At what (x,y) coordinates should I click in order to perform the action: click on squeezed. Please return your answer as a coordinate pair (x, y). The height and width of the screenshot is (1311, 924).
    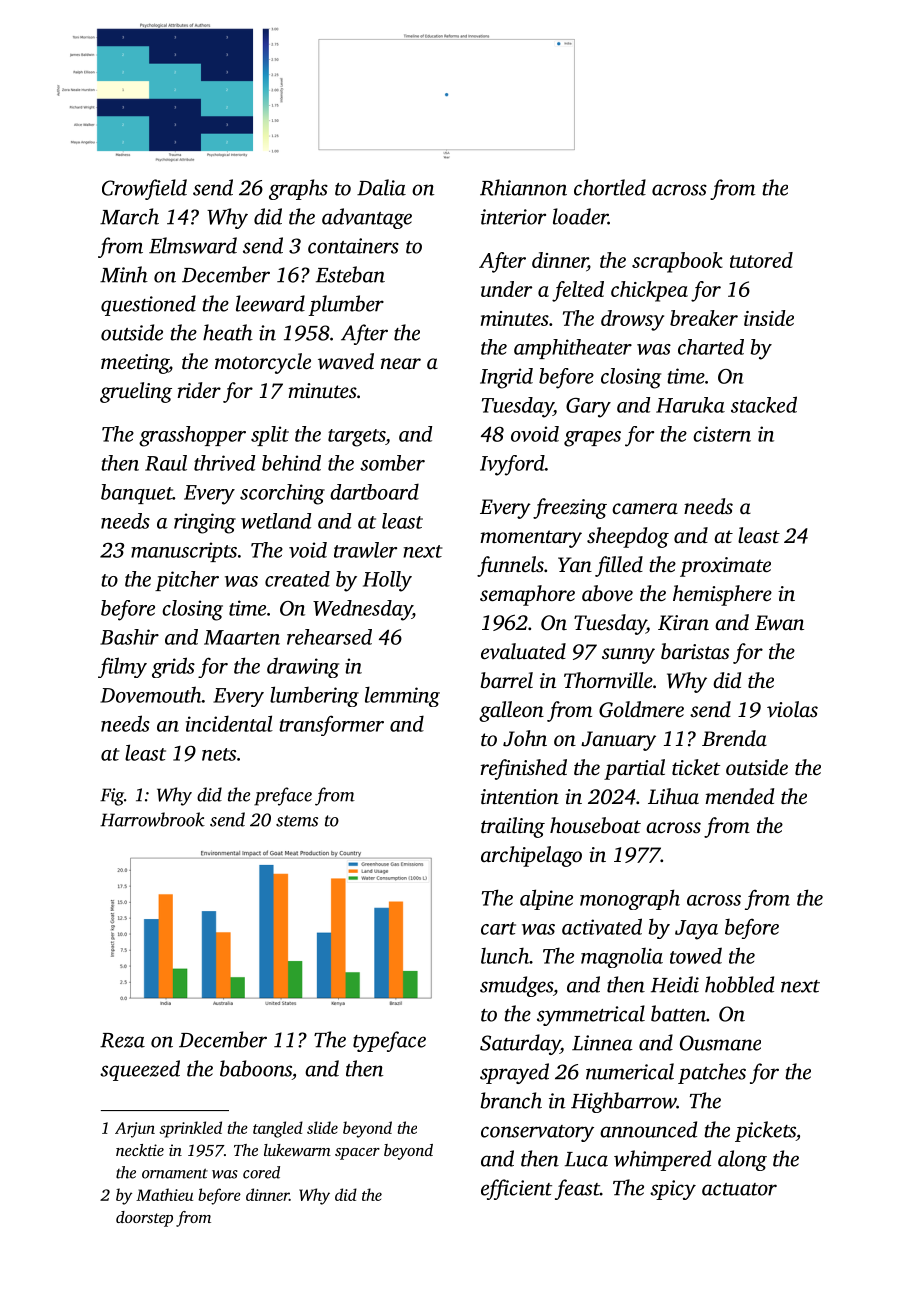
    Looking at the image, I should click on (140, 1070).
